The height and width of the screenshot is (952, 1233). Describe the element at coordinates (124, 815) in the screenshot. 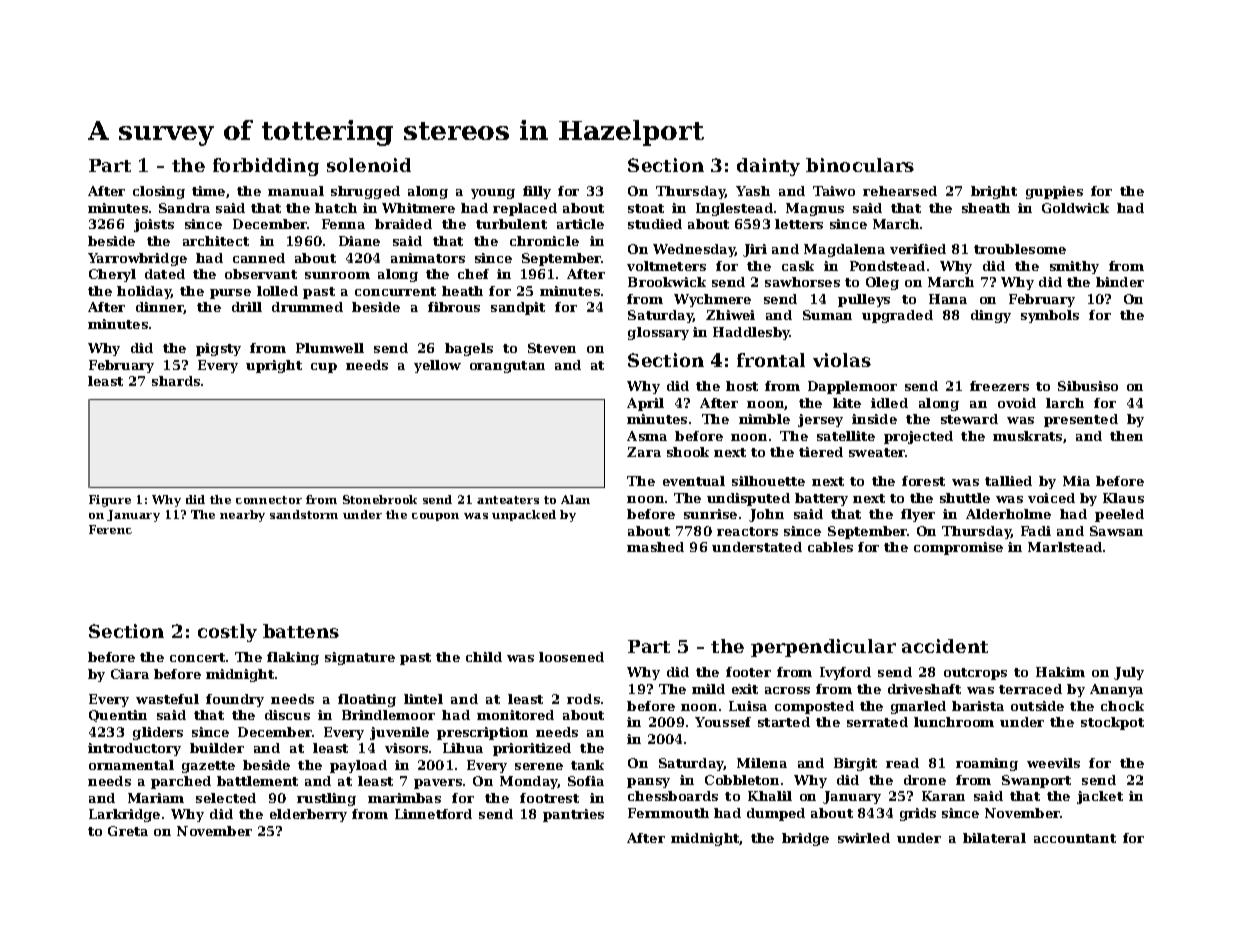

I see `Larkridge` at that location.
